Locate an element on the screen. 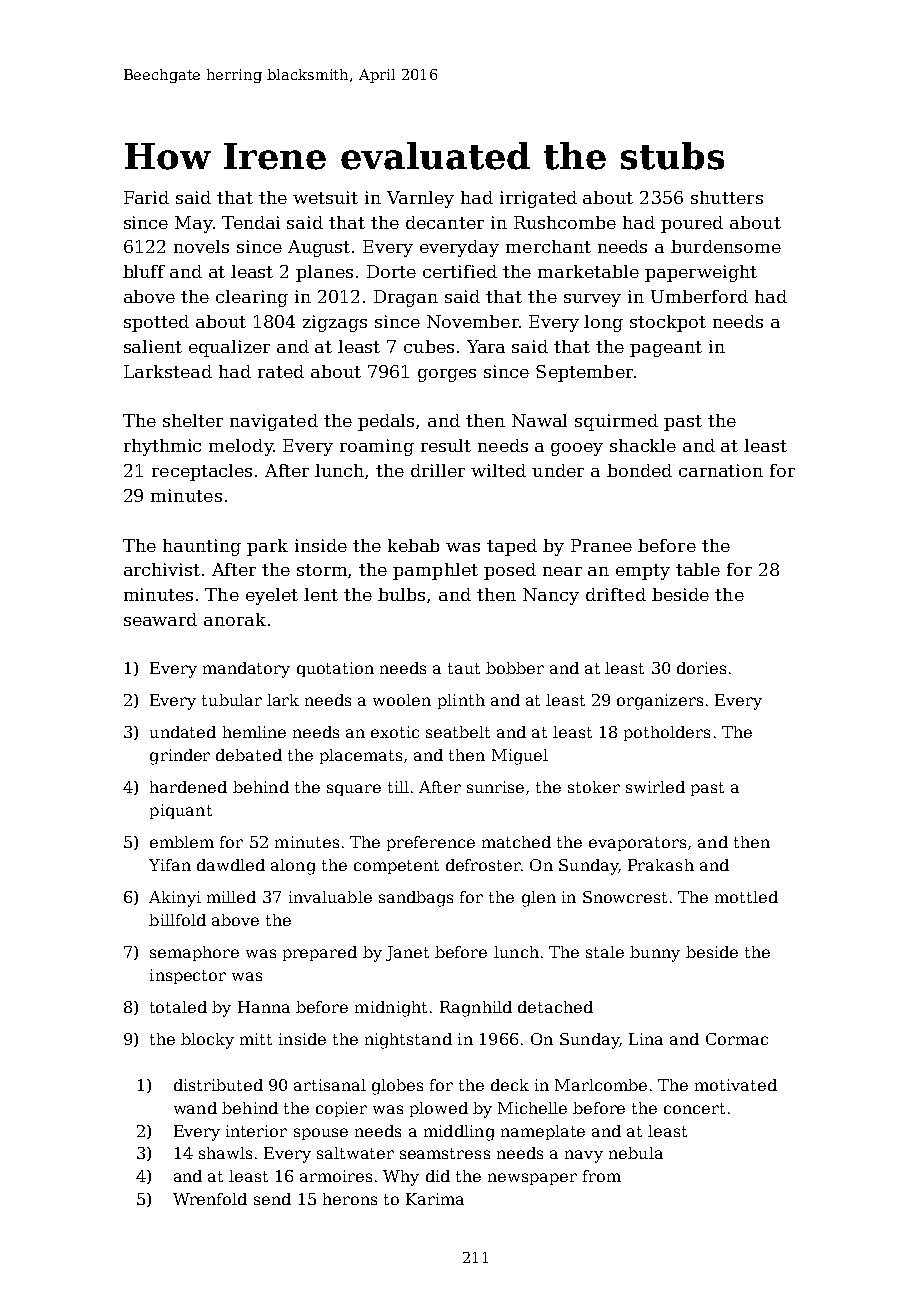 The image size is (924, 1311). Farid is located at coordinates (146, 197).
